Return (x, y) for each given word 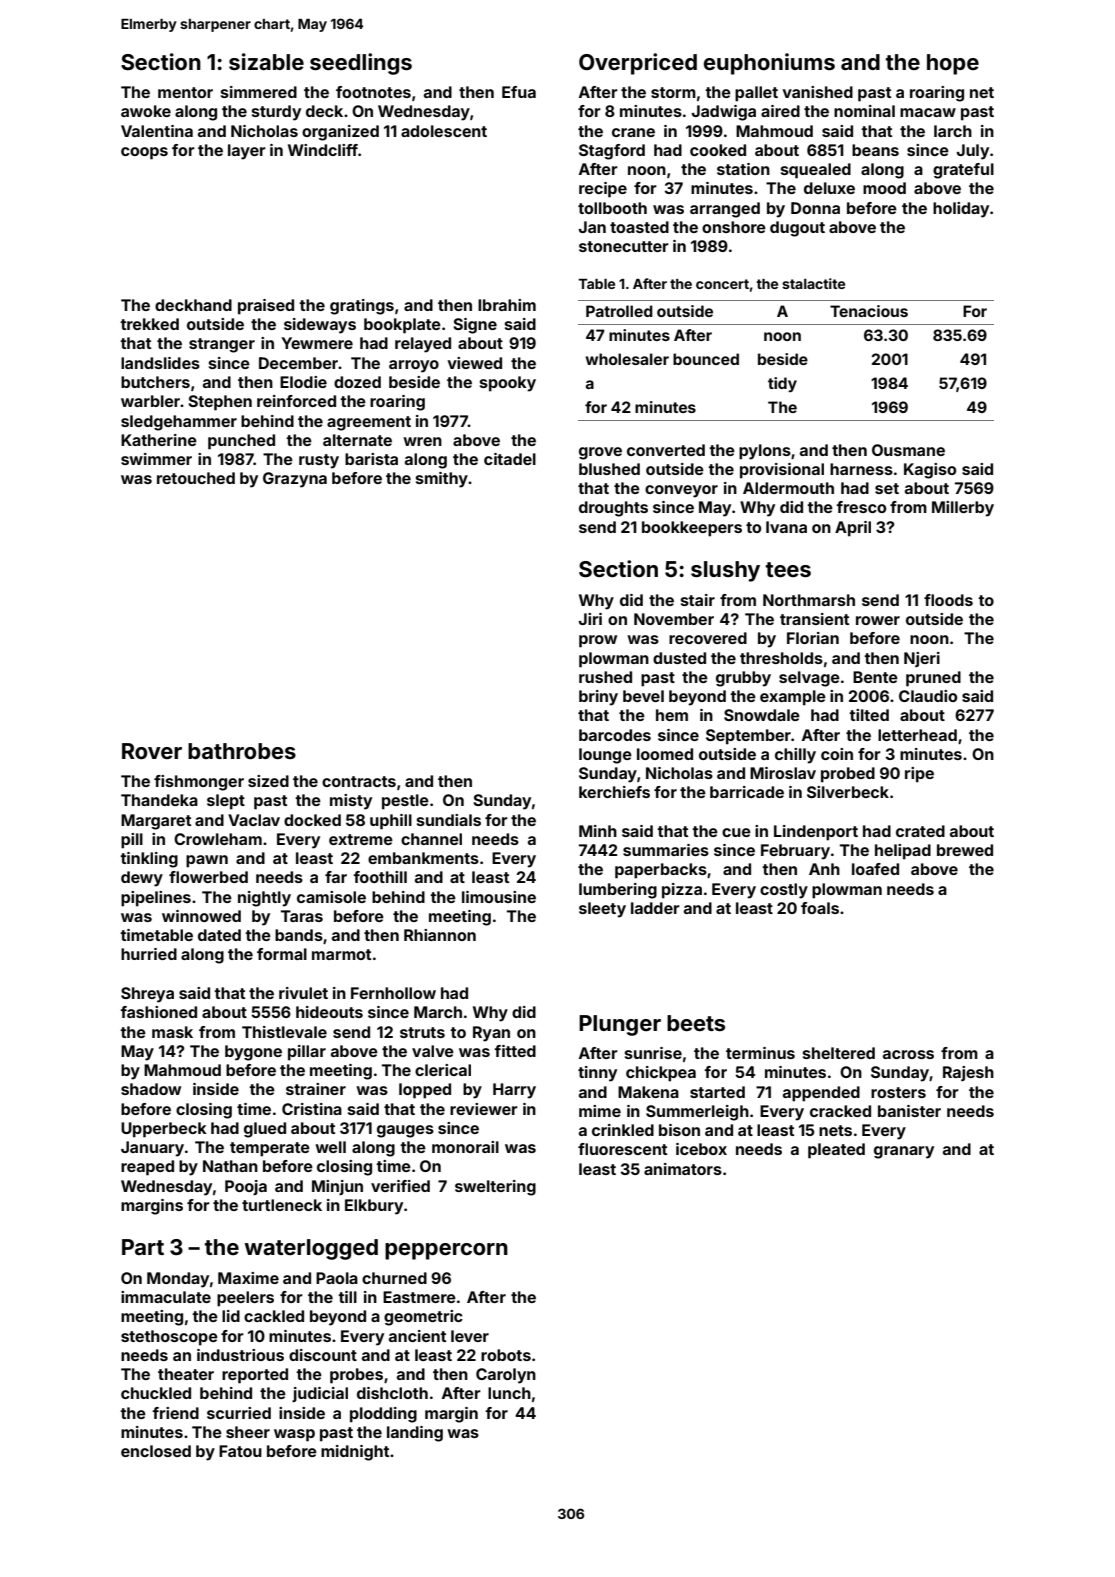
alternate (357, 440)
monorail (465, 1147)
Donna (815, 208)
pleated (836, 1151)
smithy (442, 480)
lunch (509, 1393)
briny (598, 698)
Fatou (240, 1451)
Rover (152, 751)
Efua (519, 92)
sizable (266, 61)
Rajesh (968, 1073)
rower (878, 620)
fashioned (158, 1012)
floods (948, 600)
